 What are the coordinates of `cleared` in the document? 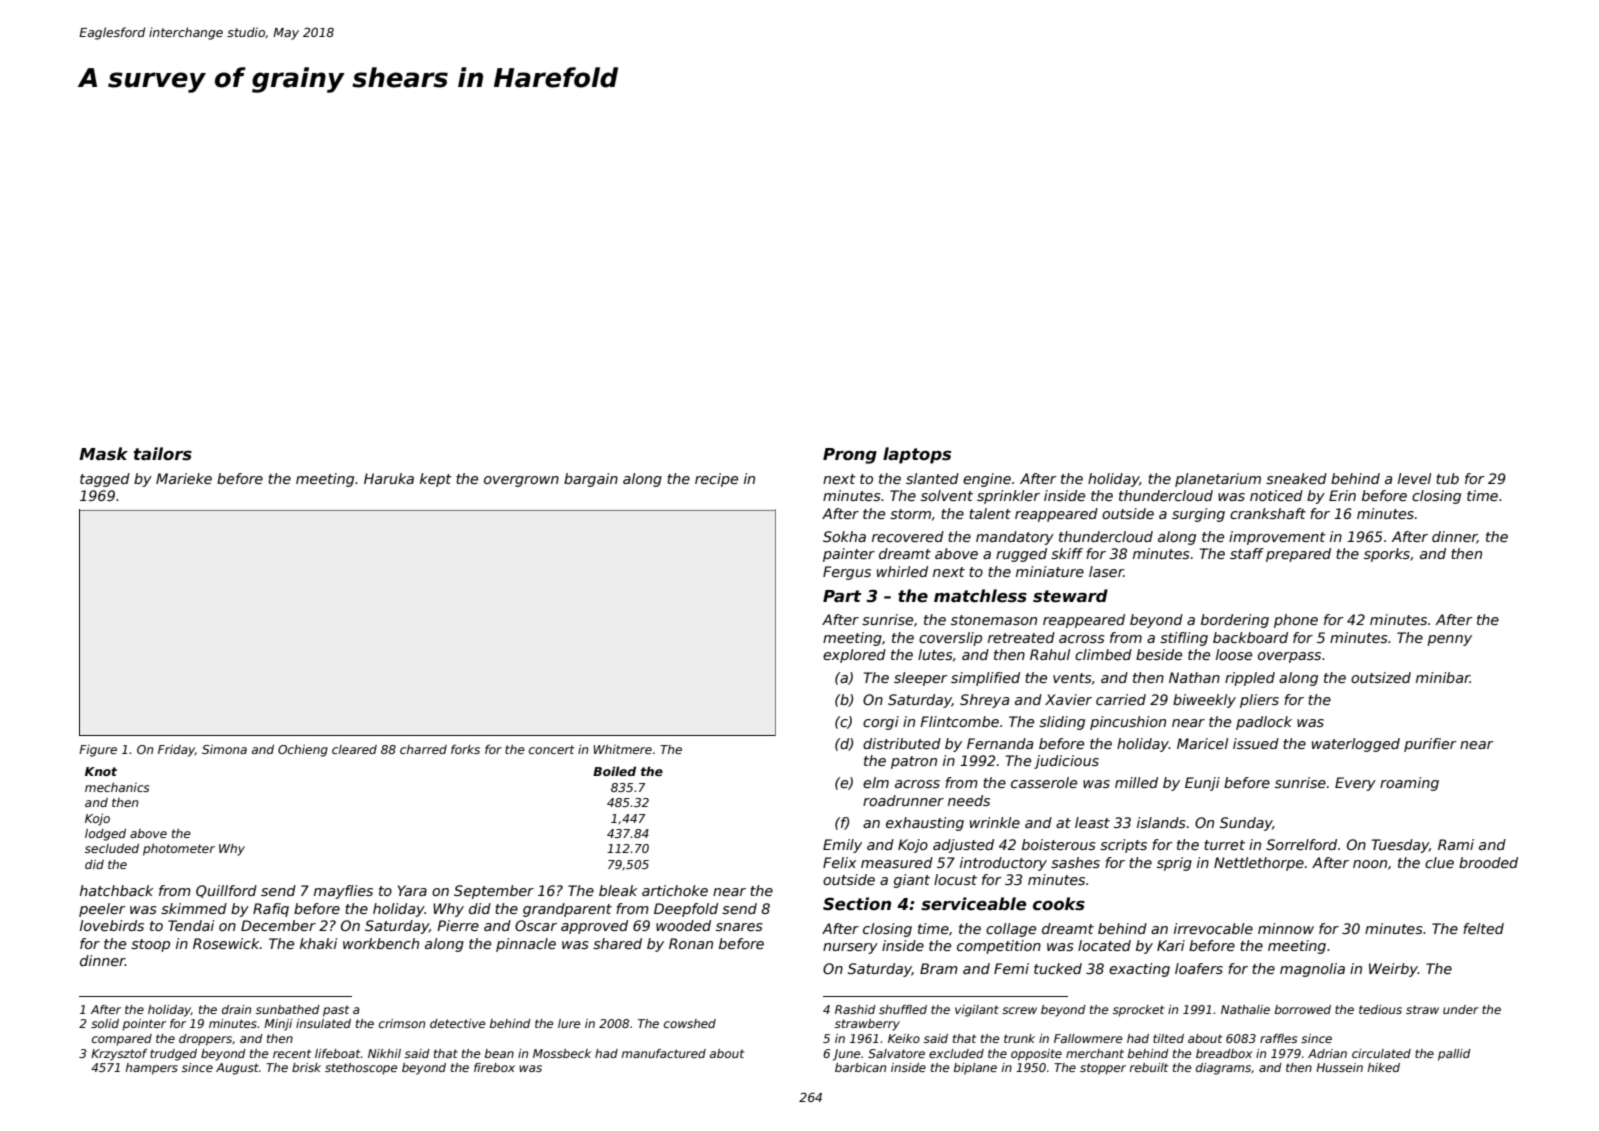 It's located at (354, 749).
